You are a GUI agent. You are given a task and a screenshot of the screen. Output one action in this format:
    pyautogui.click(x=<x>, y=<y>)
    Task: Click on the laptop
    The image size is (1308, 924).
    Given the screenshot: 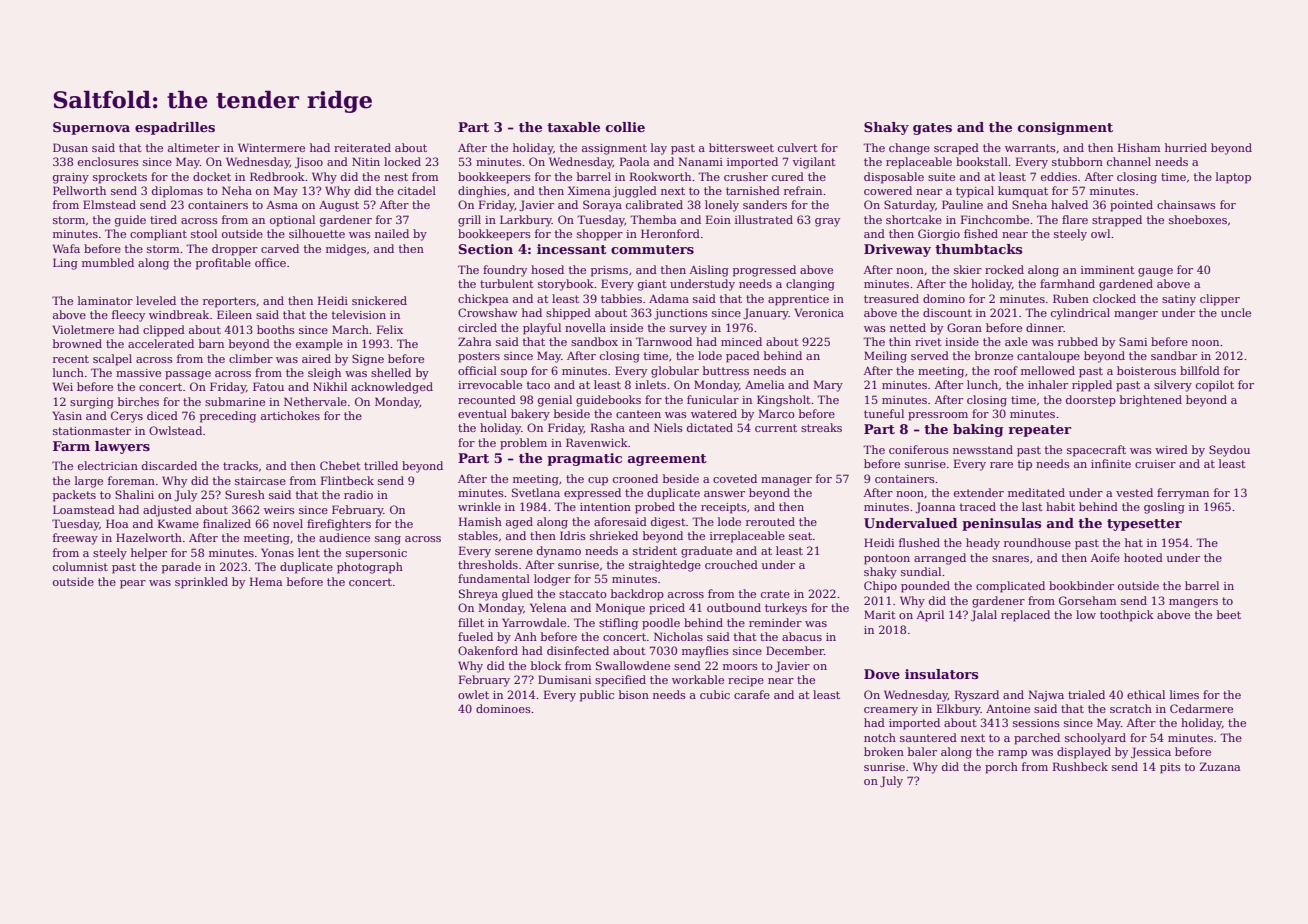 What is the action you would take?
    pyautogui.click(x=1233, y=178)
